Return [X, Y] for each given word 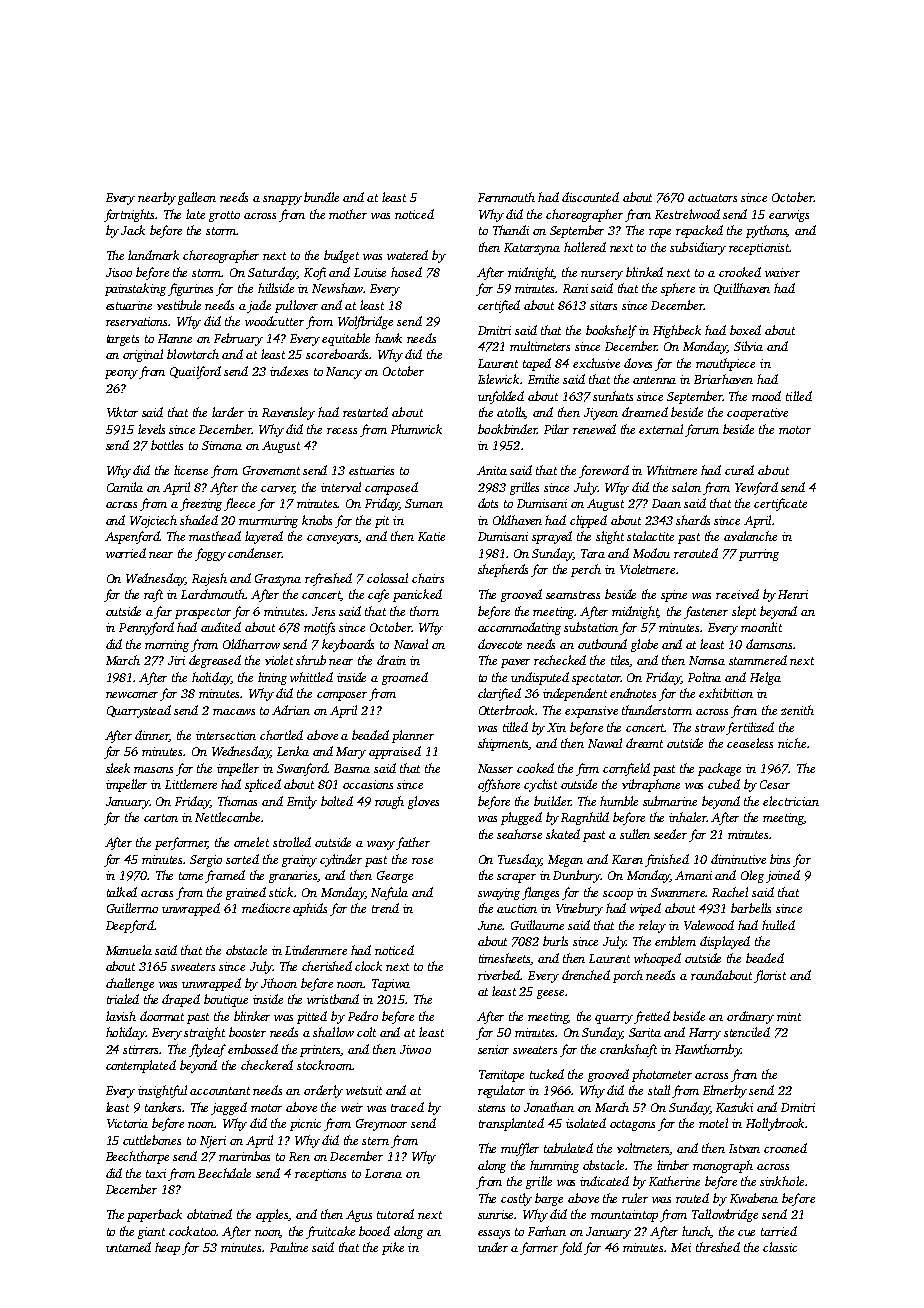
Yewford [756, 488]
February [238, 339]
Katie [431, 536]
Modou [651, 553]
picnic [305, 1125]
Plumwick [416, 429]
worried [126, 553]
